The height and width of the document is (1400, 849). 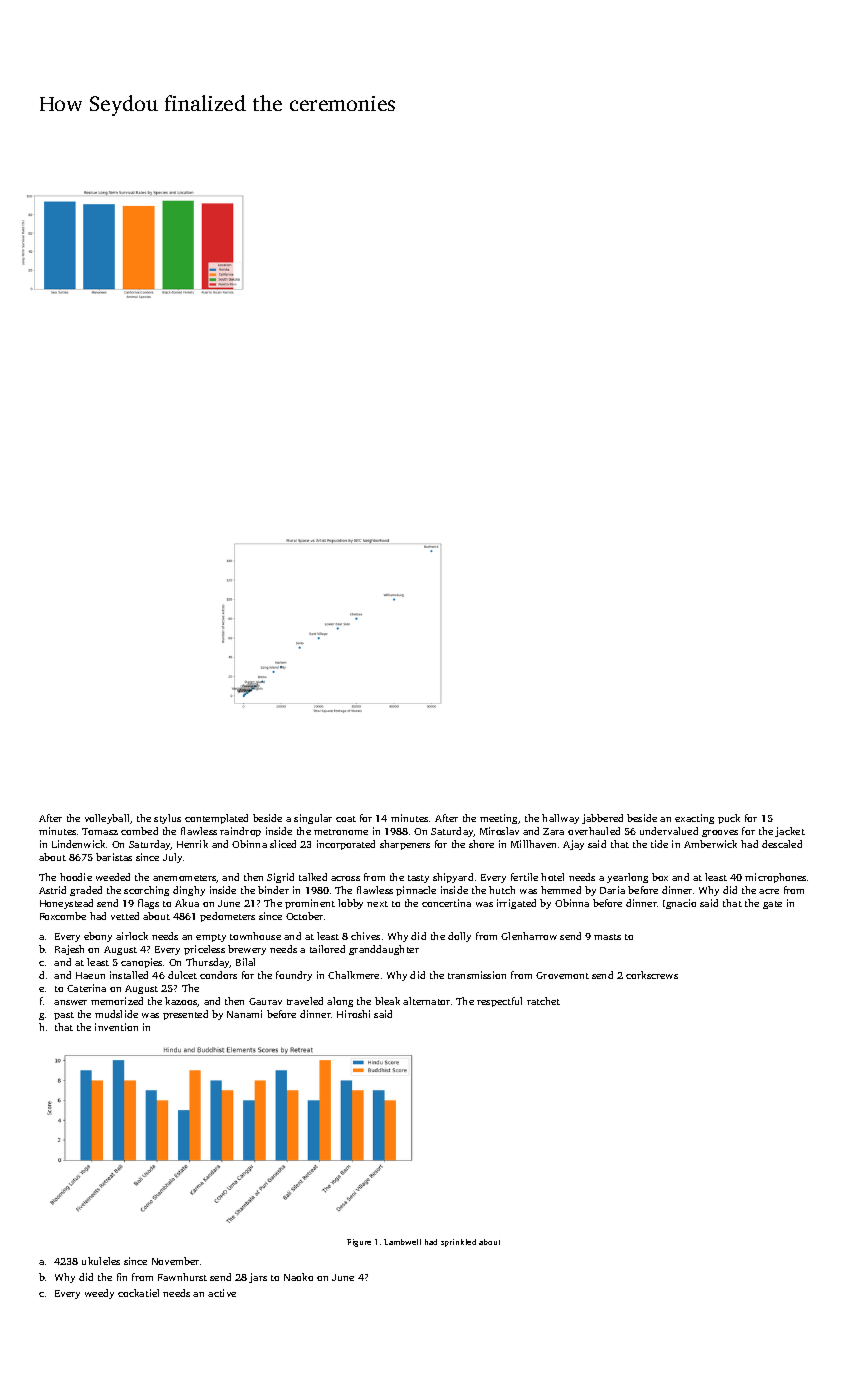 I want to click on exacting, so click(x=694, y=819).
